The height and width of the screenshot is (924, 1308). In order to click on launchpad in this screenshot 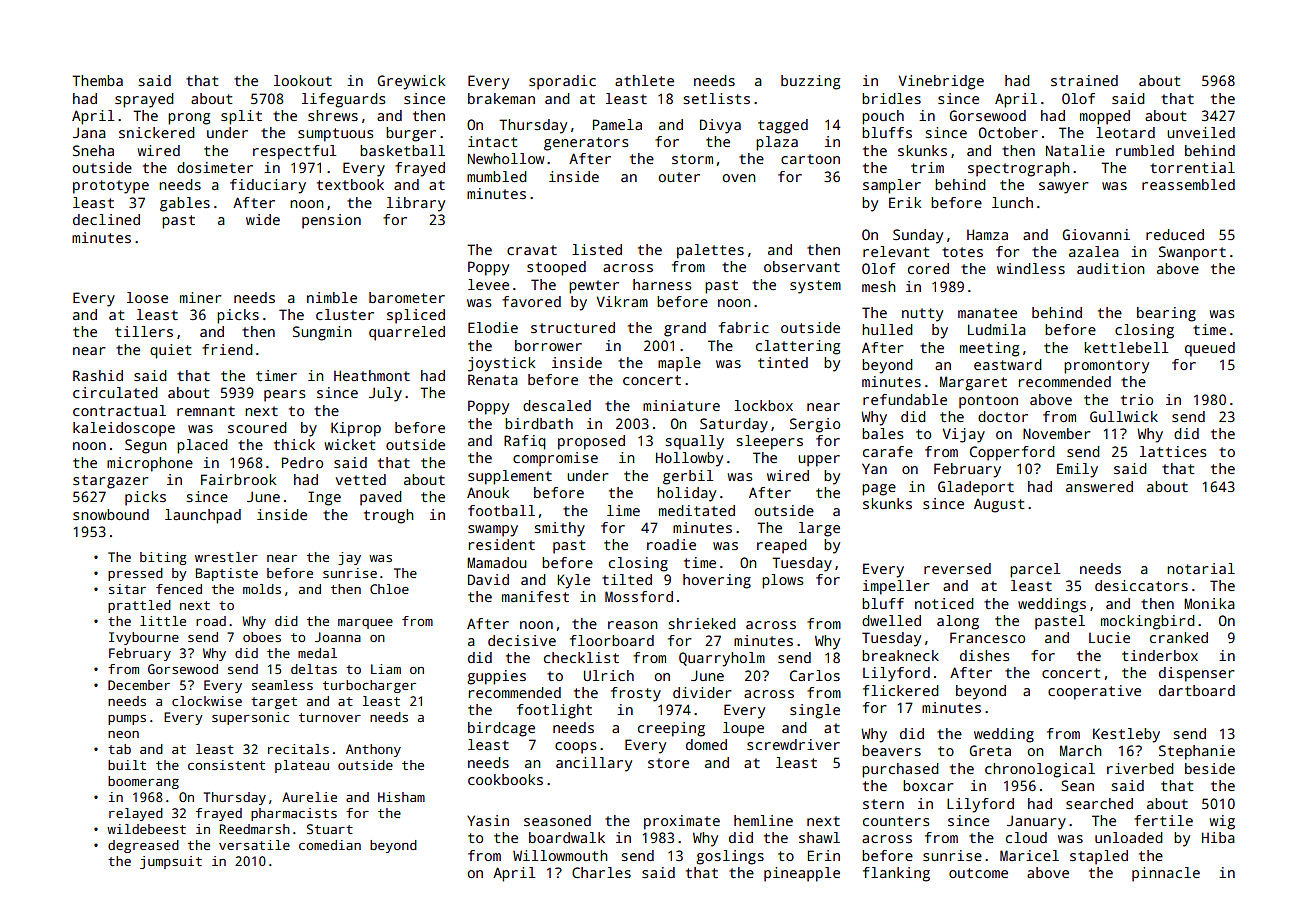, I will do `click(203, 516)`.
